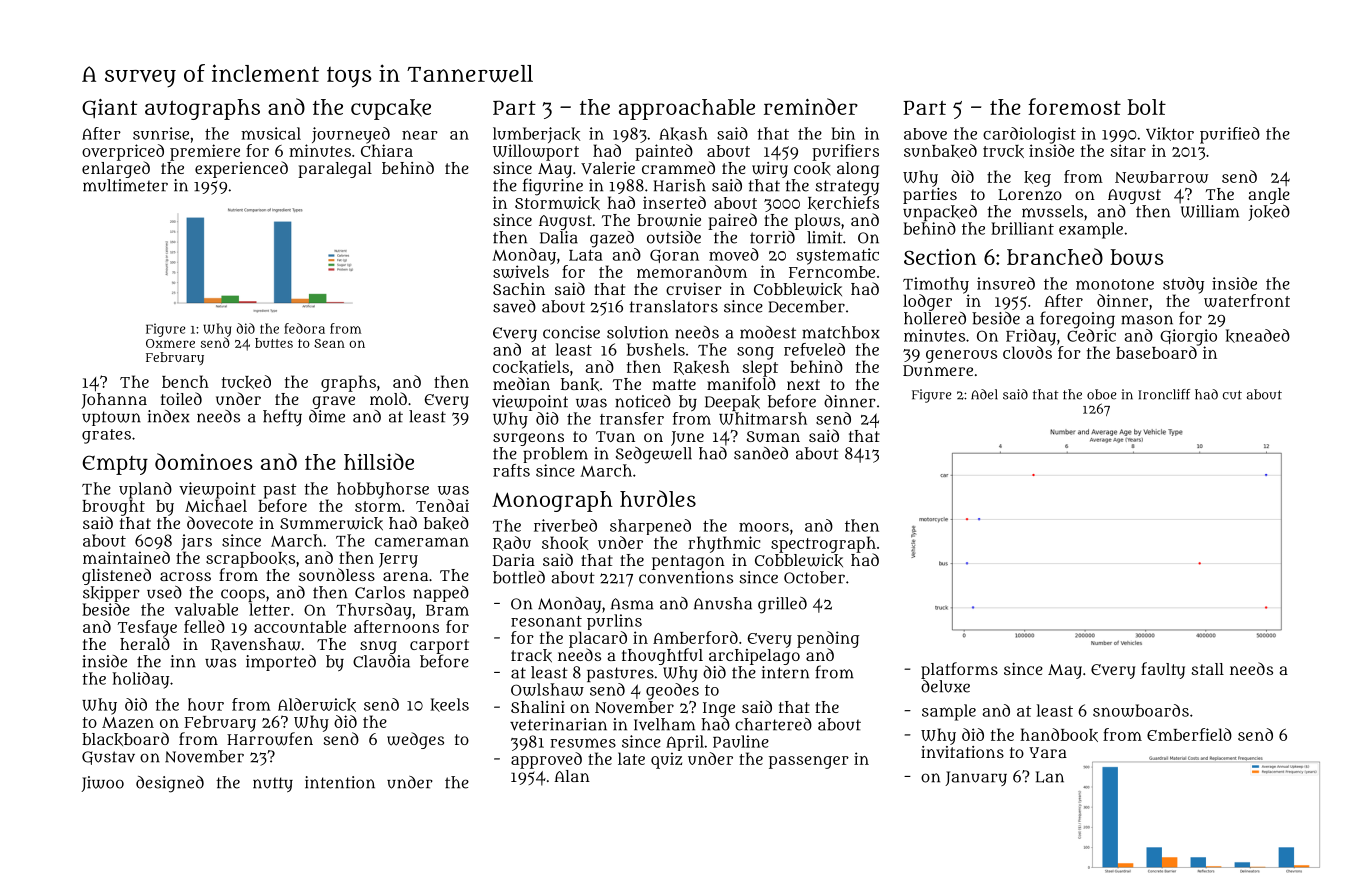 This screenshot has width=1372, height=887. I want to click on Harrowfen, so click(270, 739).
